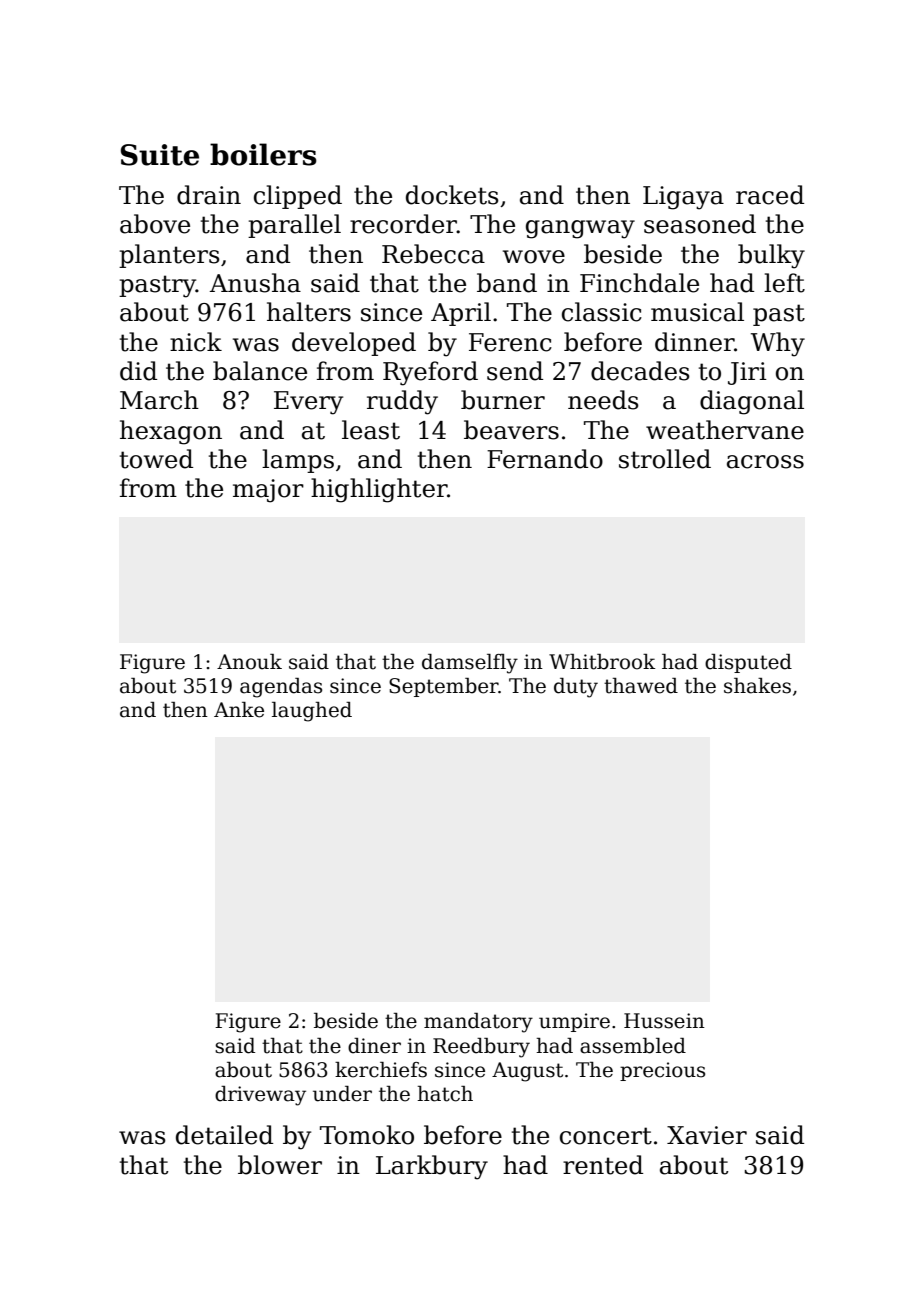 Image resolution: width=924 pixels, height=1311 pixels. I want to click on blower, so click(280, 1165).
